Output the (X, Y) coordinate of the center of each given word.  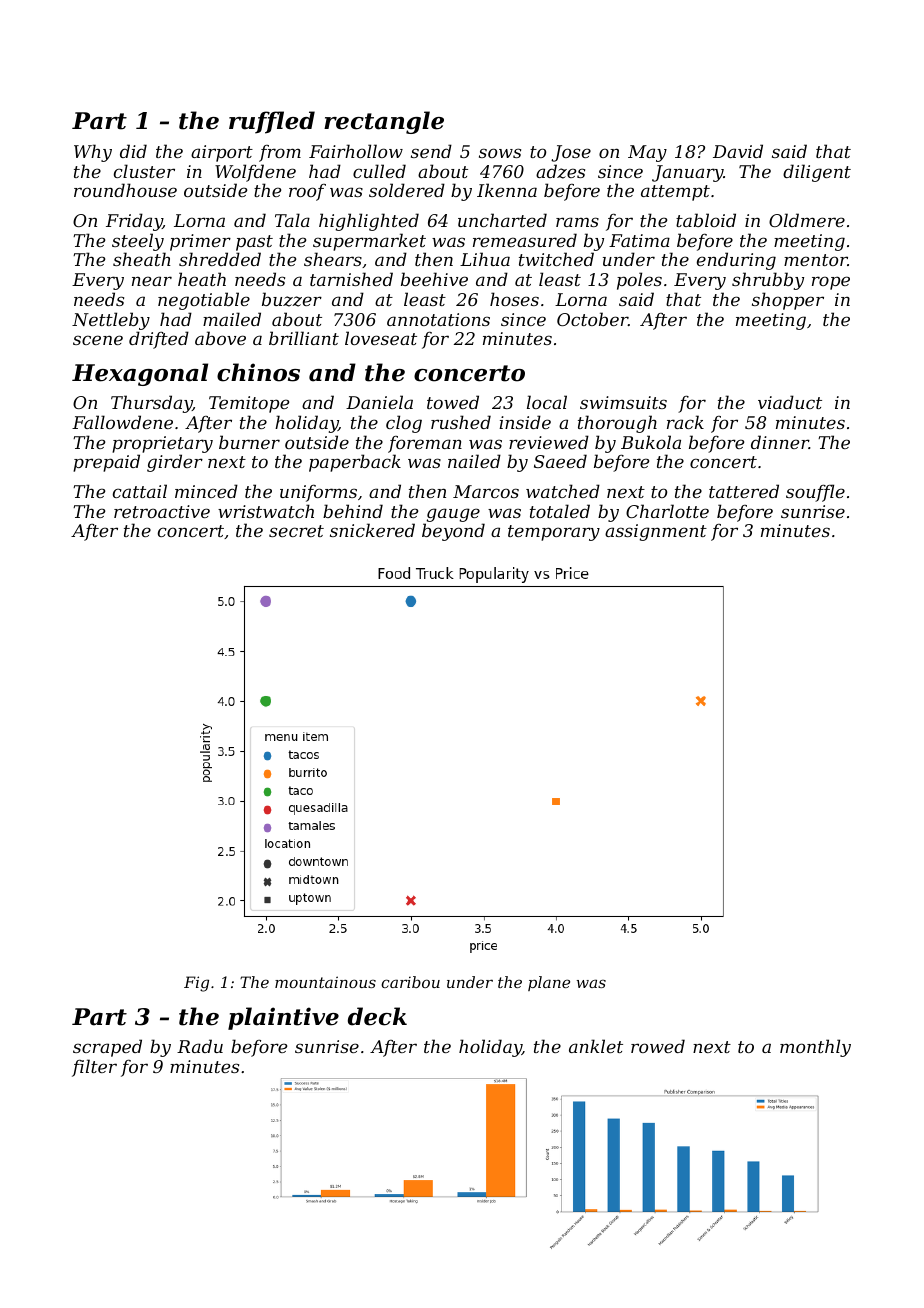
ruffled (272, 122)
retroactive (162, 511)
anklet (596, 1046)
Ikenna (507, 190)
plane (549, 983)
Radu (200, 1046)
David (738, 151)
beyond (453, 532)
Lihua (485, 259)
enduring (736, 261)
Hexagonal (140, 374)
